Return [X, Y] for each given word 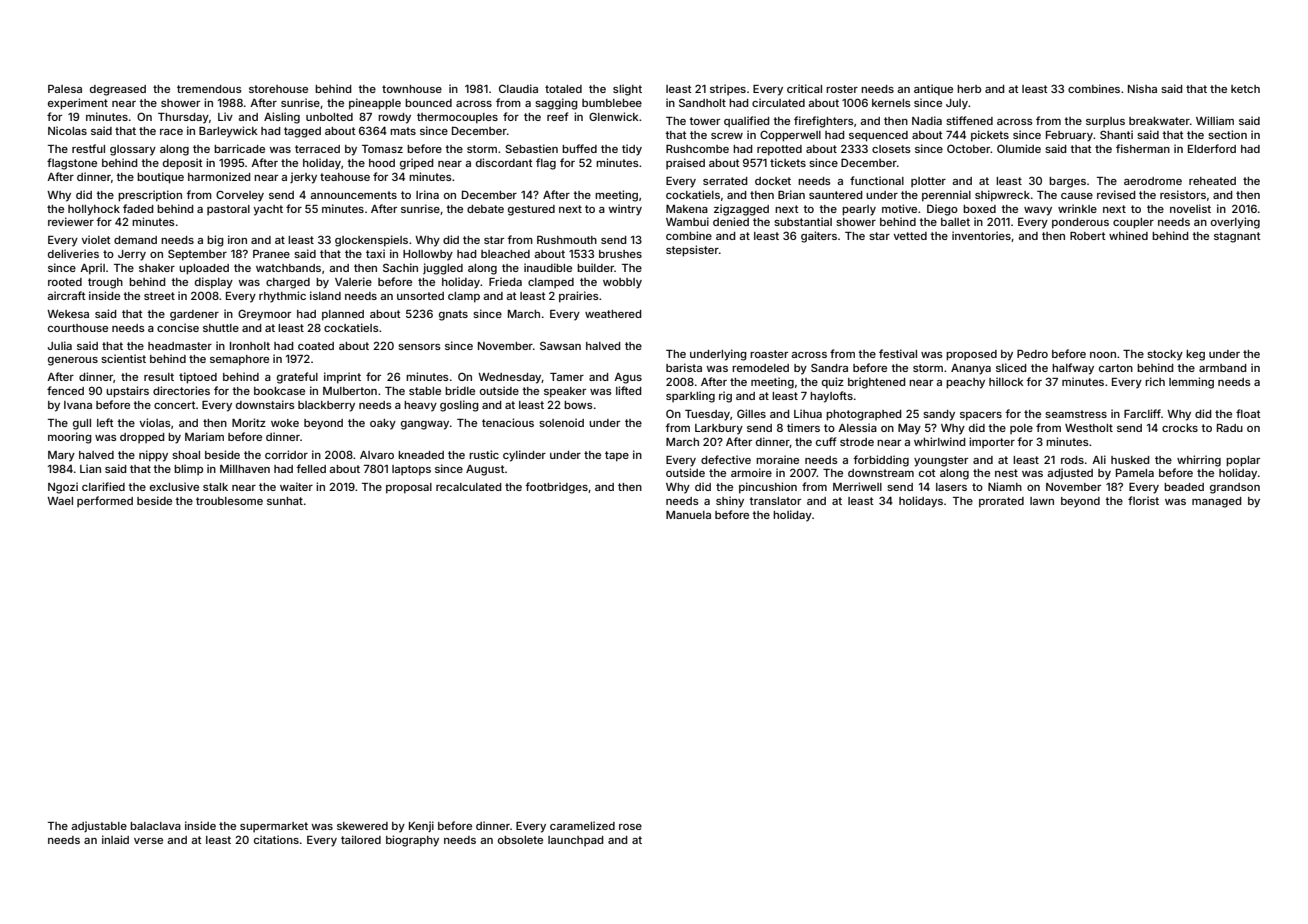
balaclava [155, 826]
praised [685, 163]
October [968, 149]
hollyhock [94, 210]
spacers [981, 416]
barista [684, 367]
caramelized [582, 825]
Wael [60, 501]
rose [630, 827]
